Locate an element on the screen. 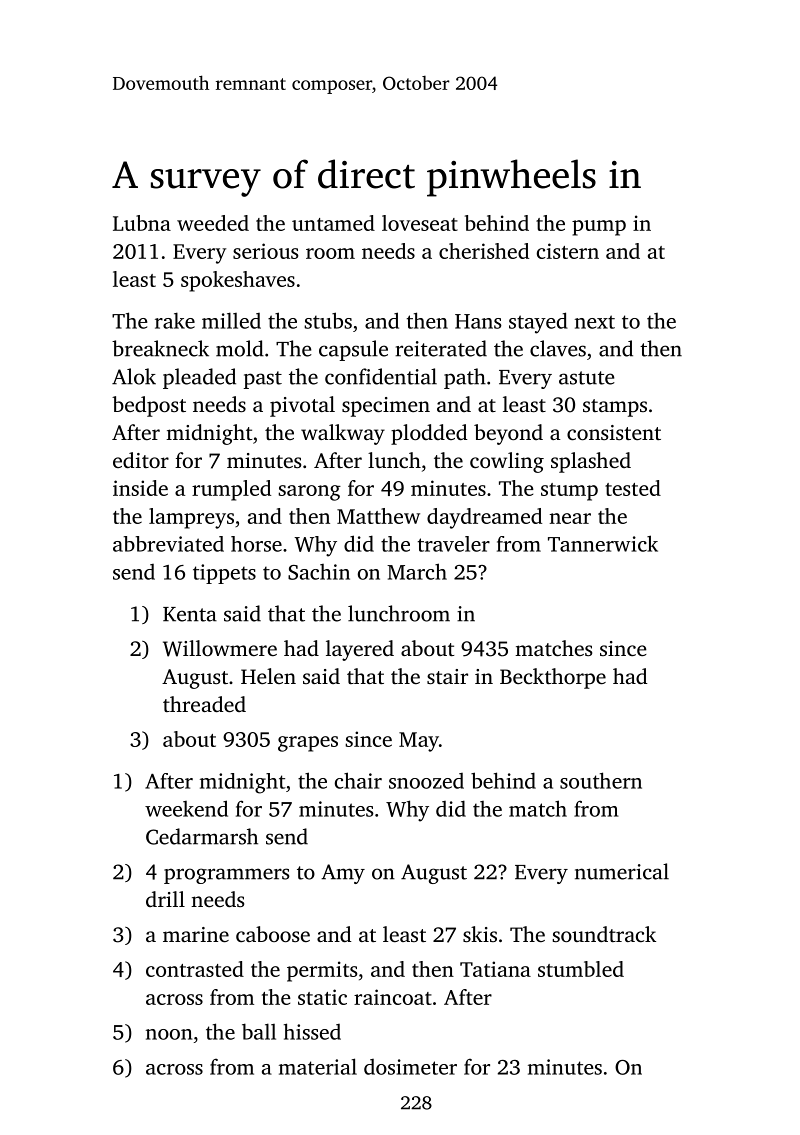 The width and height of the screenshot is (800, 1135). pump is located at coordinates (599, 228).
